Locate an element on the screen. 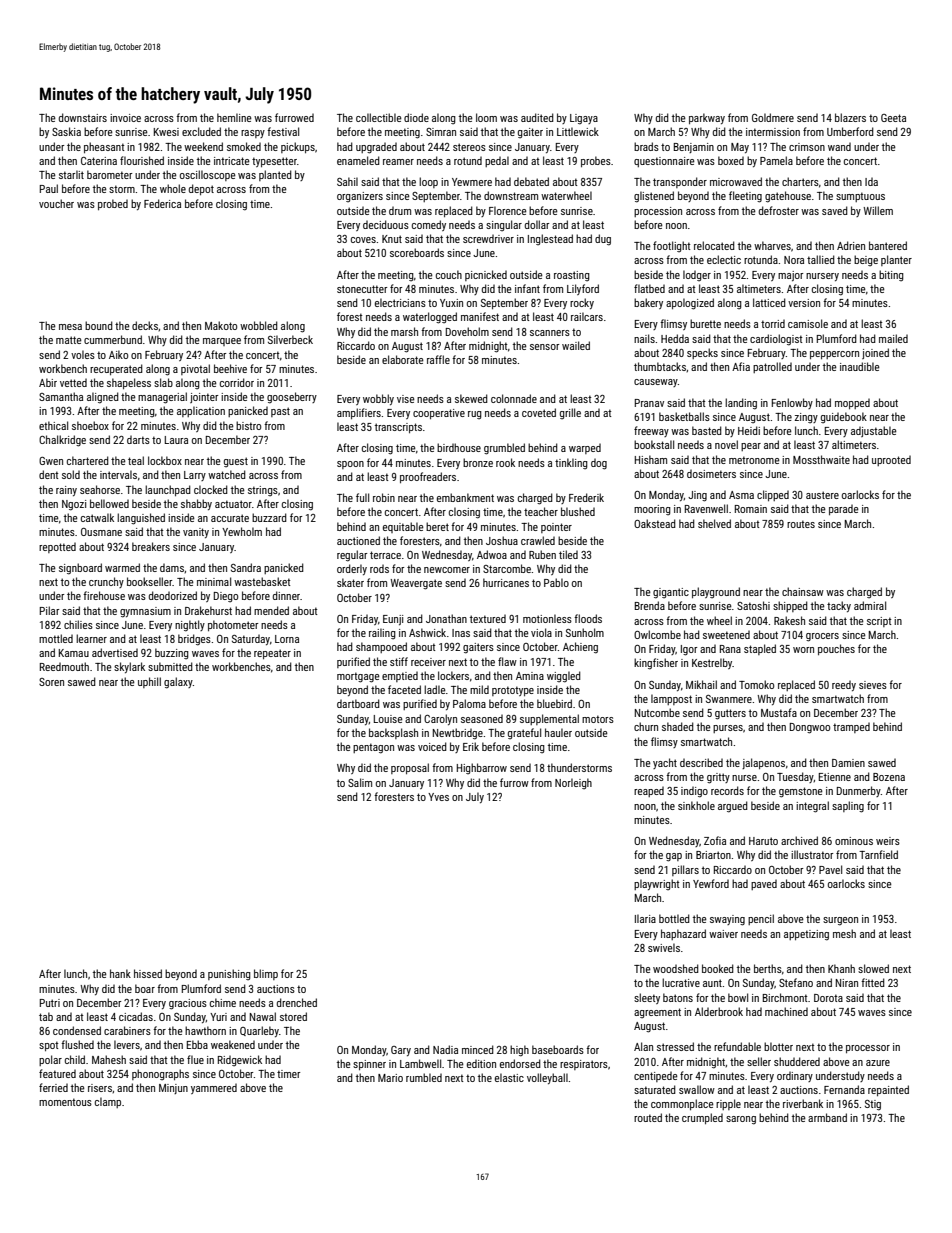  lockbox is located at coordinates (165, 460).
